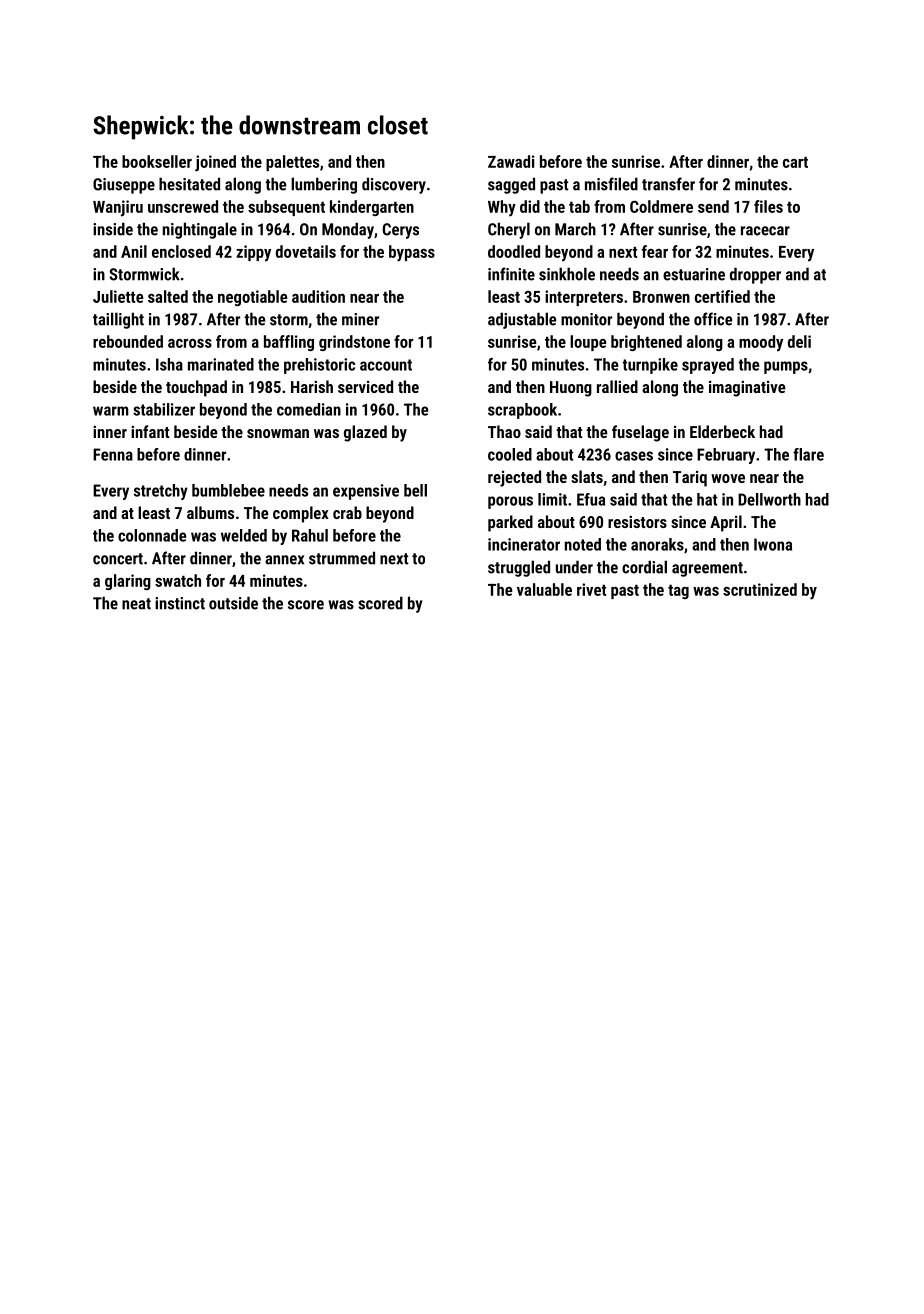 The width and height of the image is (924, 1314). What do you see at coordinates (180, 603) in the image?
I see `instinct` at bounding box center [180, 603].
